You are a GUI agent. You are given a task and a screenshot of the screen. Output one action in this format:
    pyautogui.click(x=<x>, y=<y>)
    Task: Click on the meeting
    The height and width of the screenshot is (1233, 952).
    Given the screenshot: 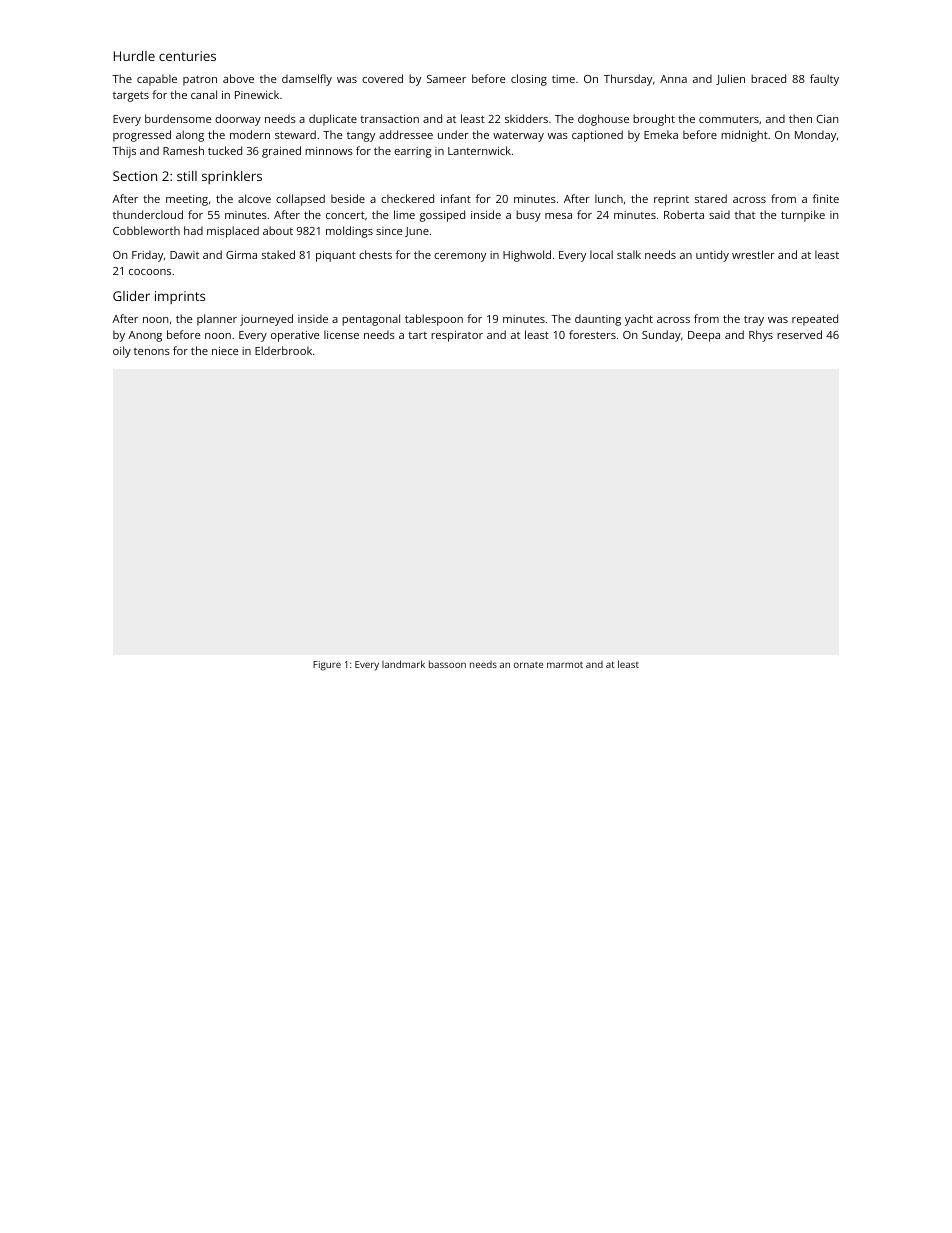 What is the action you would take?
    pyautogui.click(x=187, y=200)
